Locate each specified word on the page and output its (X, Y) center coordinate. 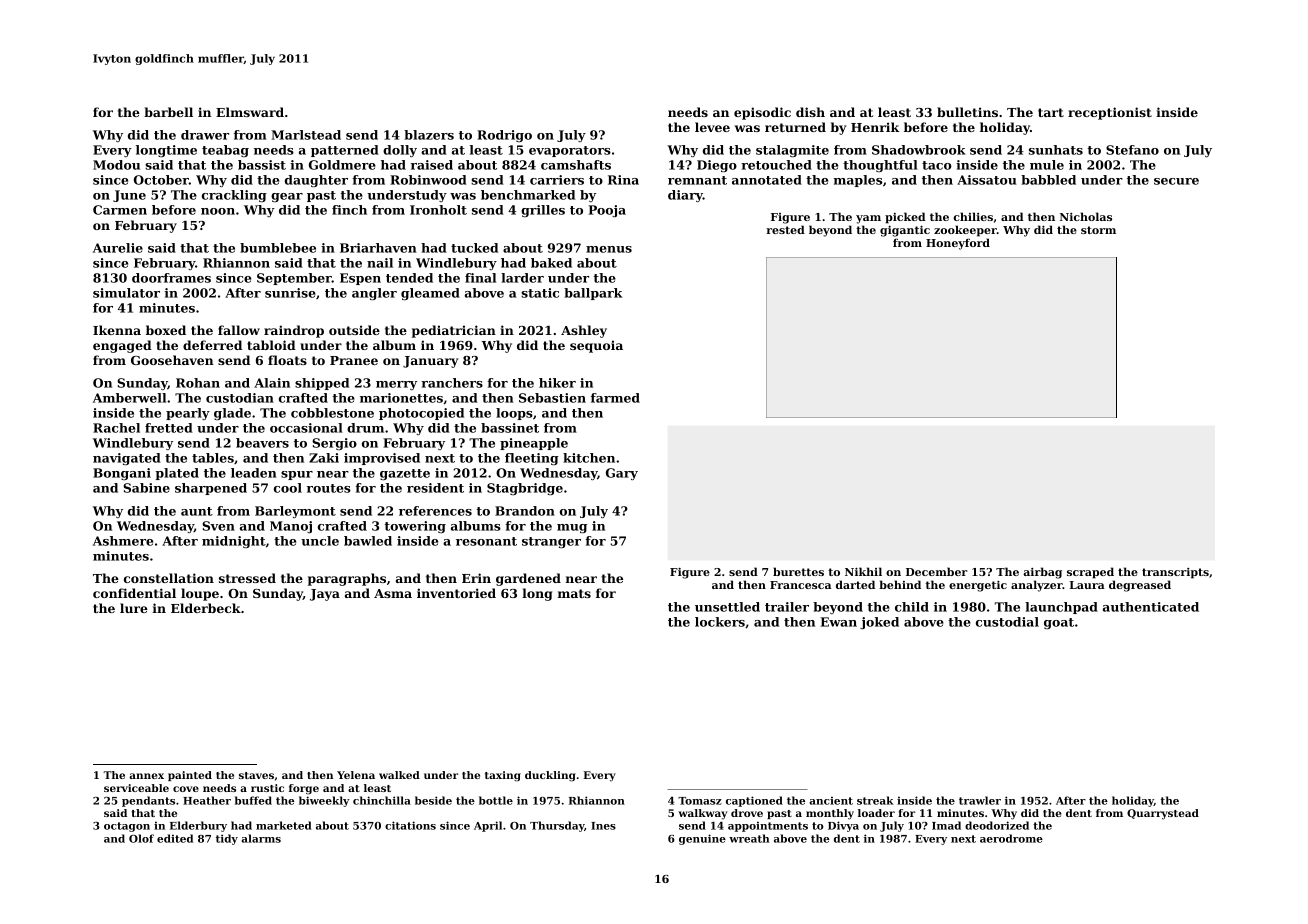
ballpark (593, 294)
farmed (615, 398)
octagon (127, 827)
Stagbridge (525, 489)
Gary (622, 474)
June (129, 196)
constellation (169, 578)
